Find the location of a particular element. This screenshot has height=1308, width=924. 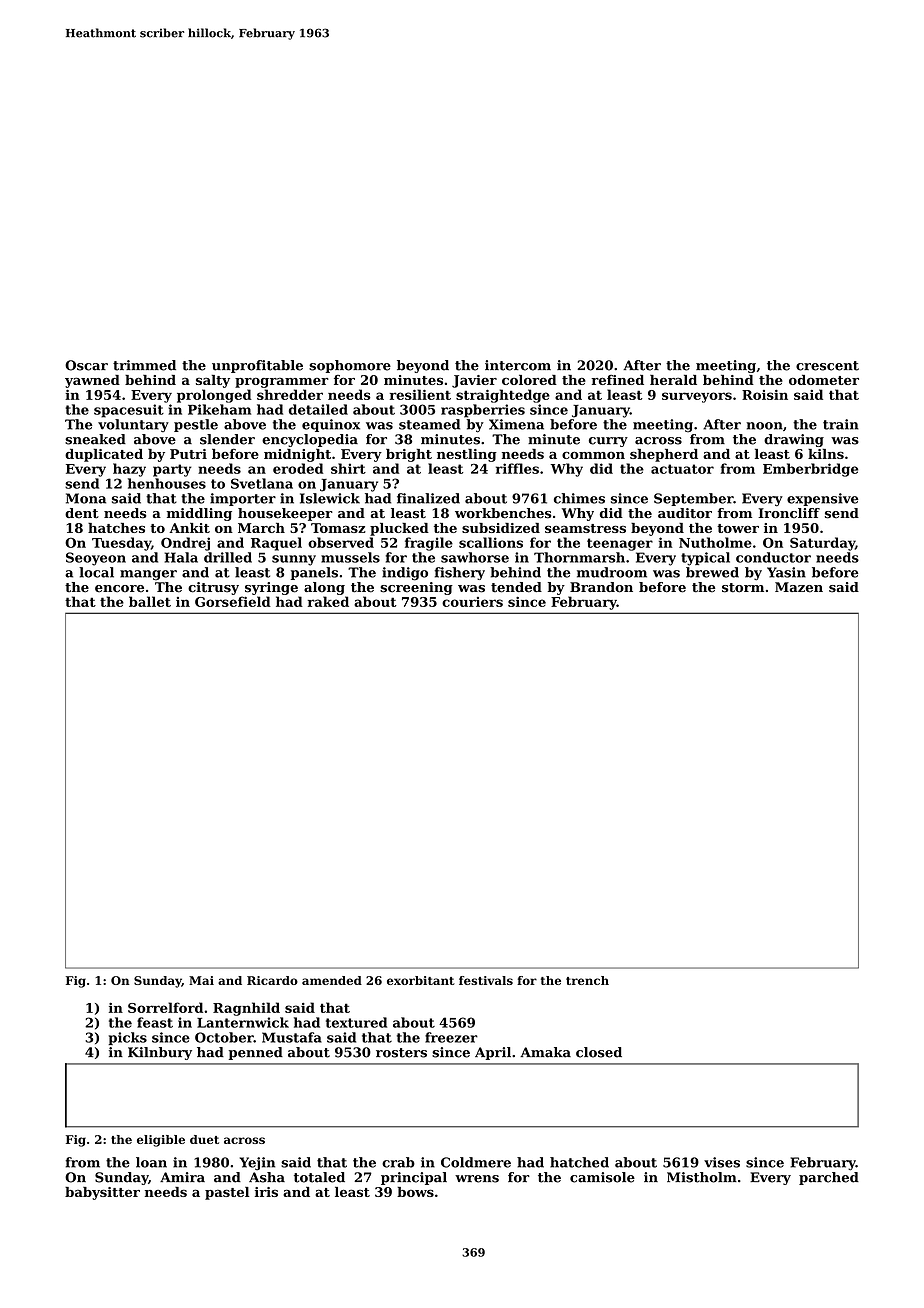

Ricardo is located at coordinates (272, 980).
